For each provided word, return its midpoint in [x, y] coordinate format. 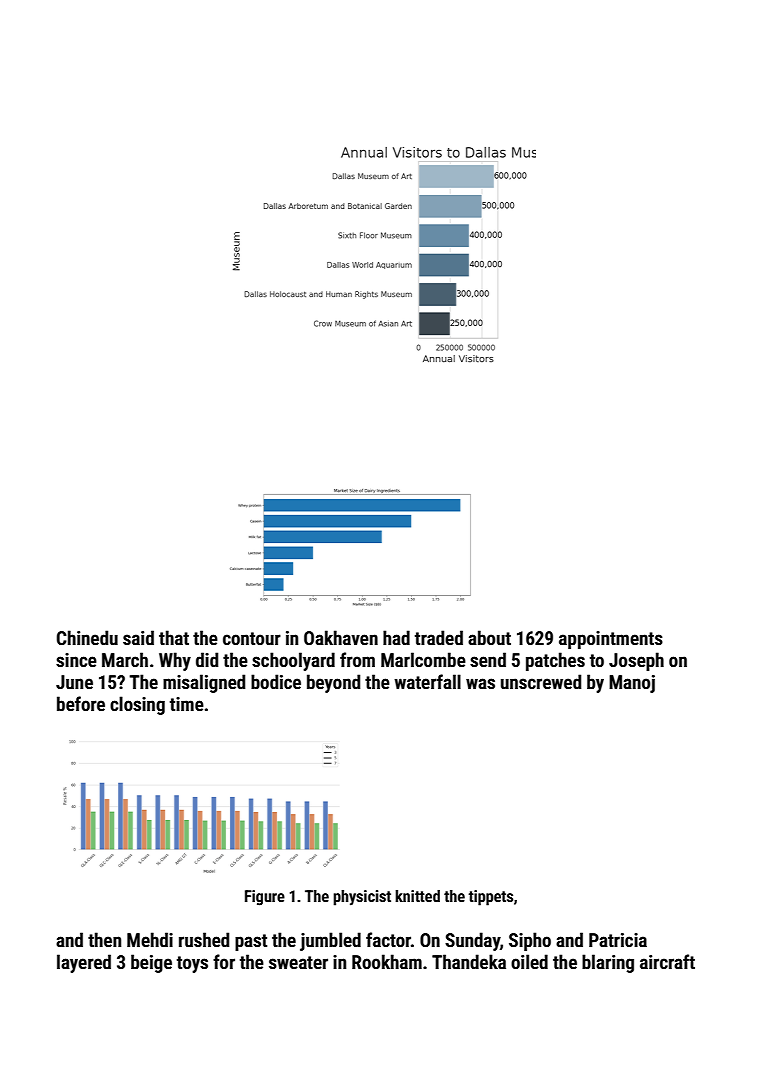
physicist [362, 898]
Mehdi [150, 939]
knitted [417, 896]
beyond [333, 683]
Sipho [530, 941]
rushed [204, 939]
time [187, 704]
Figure [265, 898]
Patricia [618, 940]
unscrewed [541, 681]
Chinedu [87, 637]
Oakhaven [341, 637]
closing [137, 705]
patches [555, 661]
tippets [491, 898]
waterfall [427, 681]
